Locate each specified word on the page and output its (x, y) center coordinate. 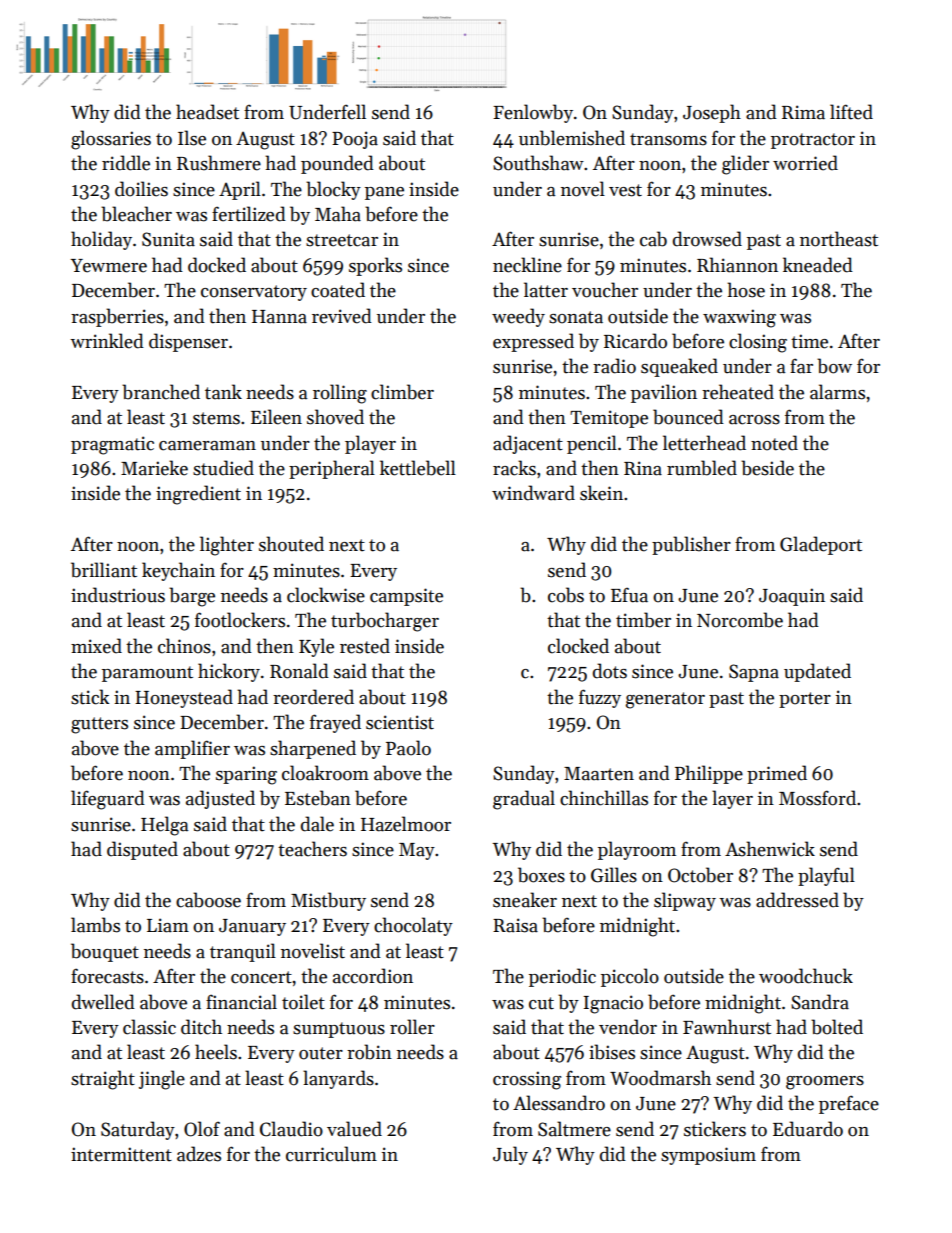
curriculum (331, 1154)
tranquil (243, 952)
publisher (691, 545)
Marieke (154, 468)
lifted (851, 112)
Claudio (291, 1129)
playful (826, 876)
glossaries (111, 140)
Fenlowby (533, 113)
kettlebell (418, 468)
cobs (566, 595)
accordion (373, 976)
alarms (837, 392)
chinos (184, 646)
